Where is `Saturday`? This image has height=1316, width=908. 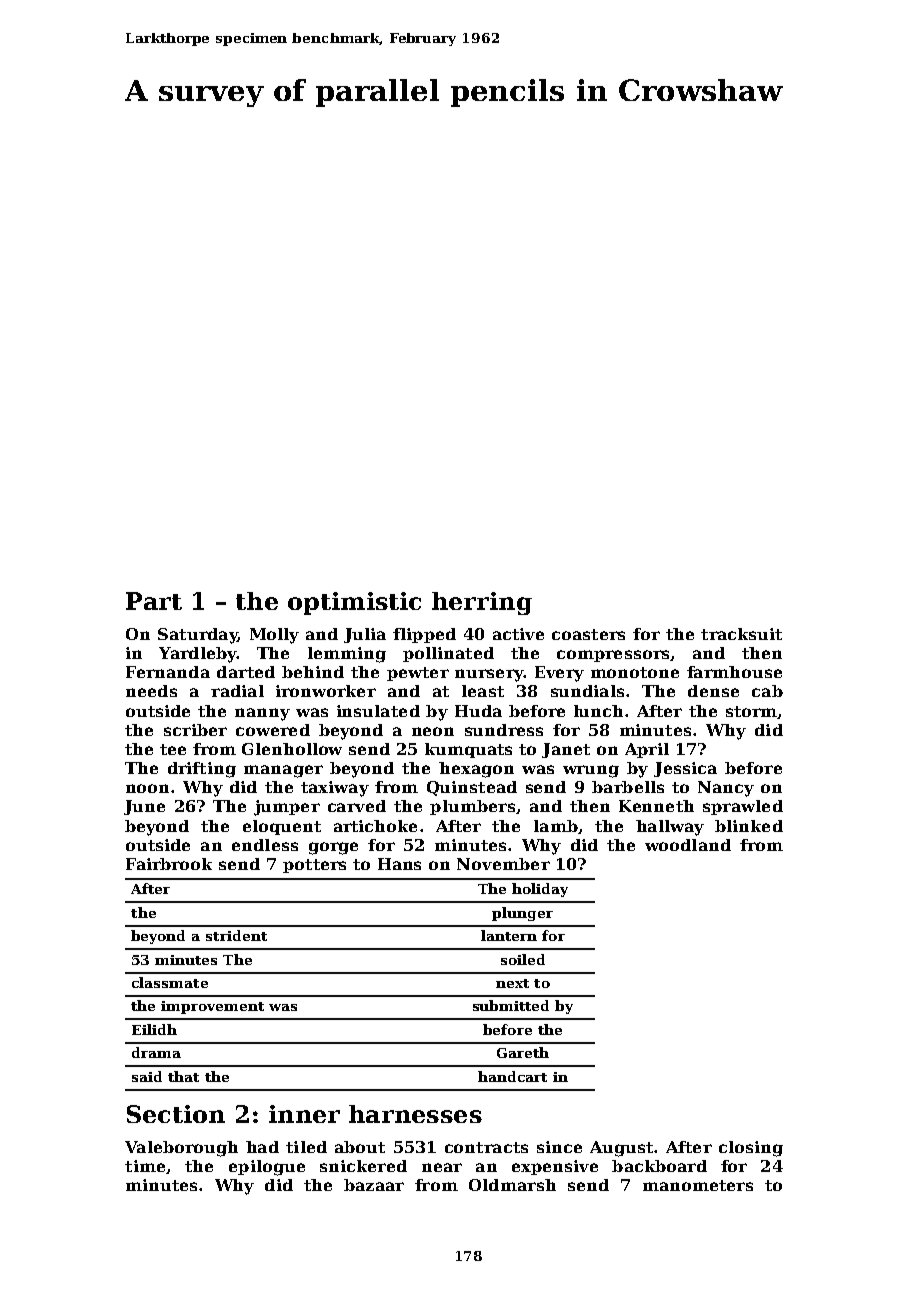
Saturday is located at coordinates (198, 636).
